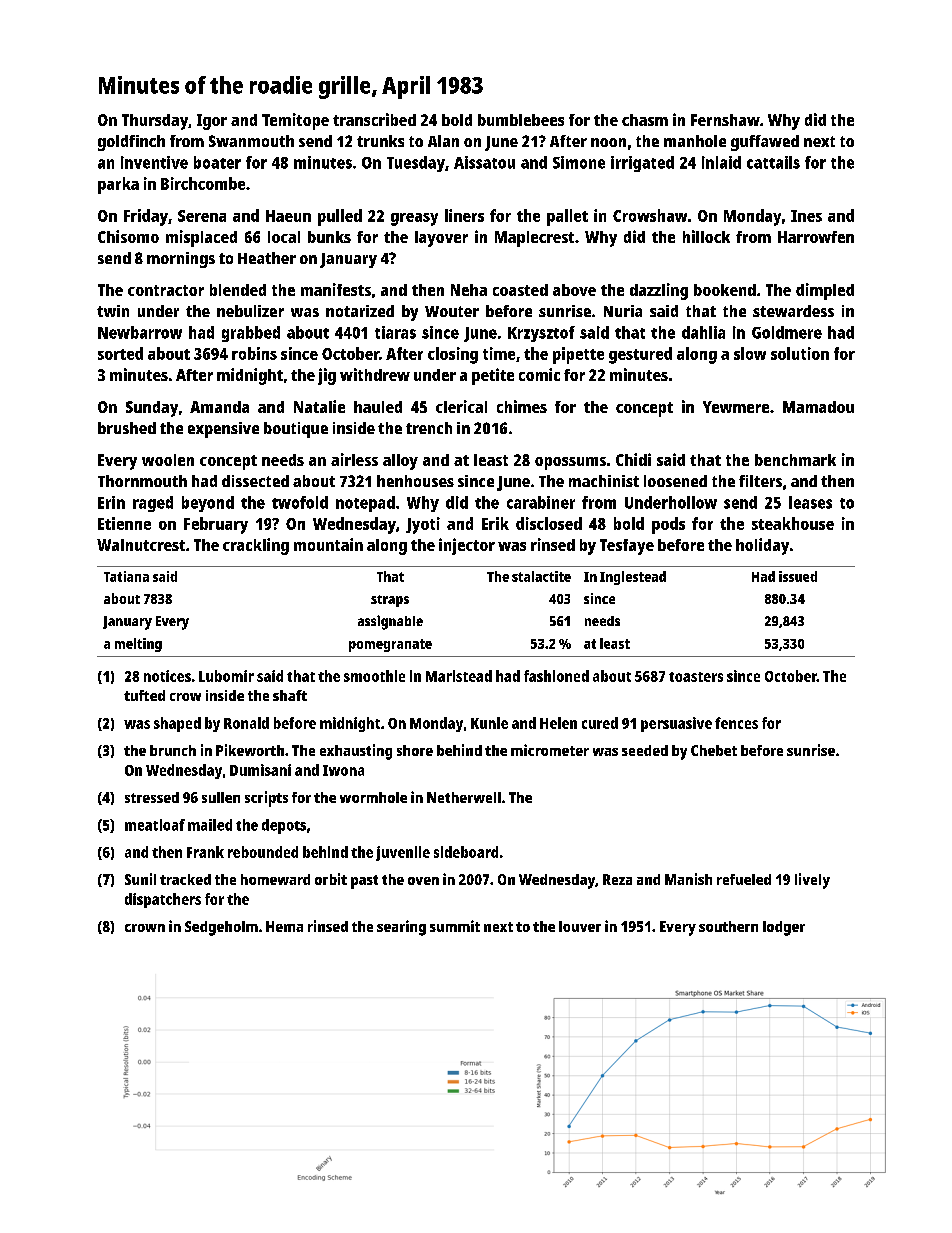 The image size is (952, 1233). What do you see at coordinates (177, 724) in the screenshot?
I see `shaped` at bounding box center [177, 724].
